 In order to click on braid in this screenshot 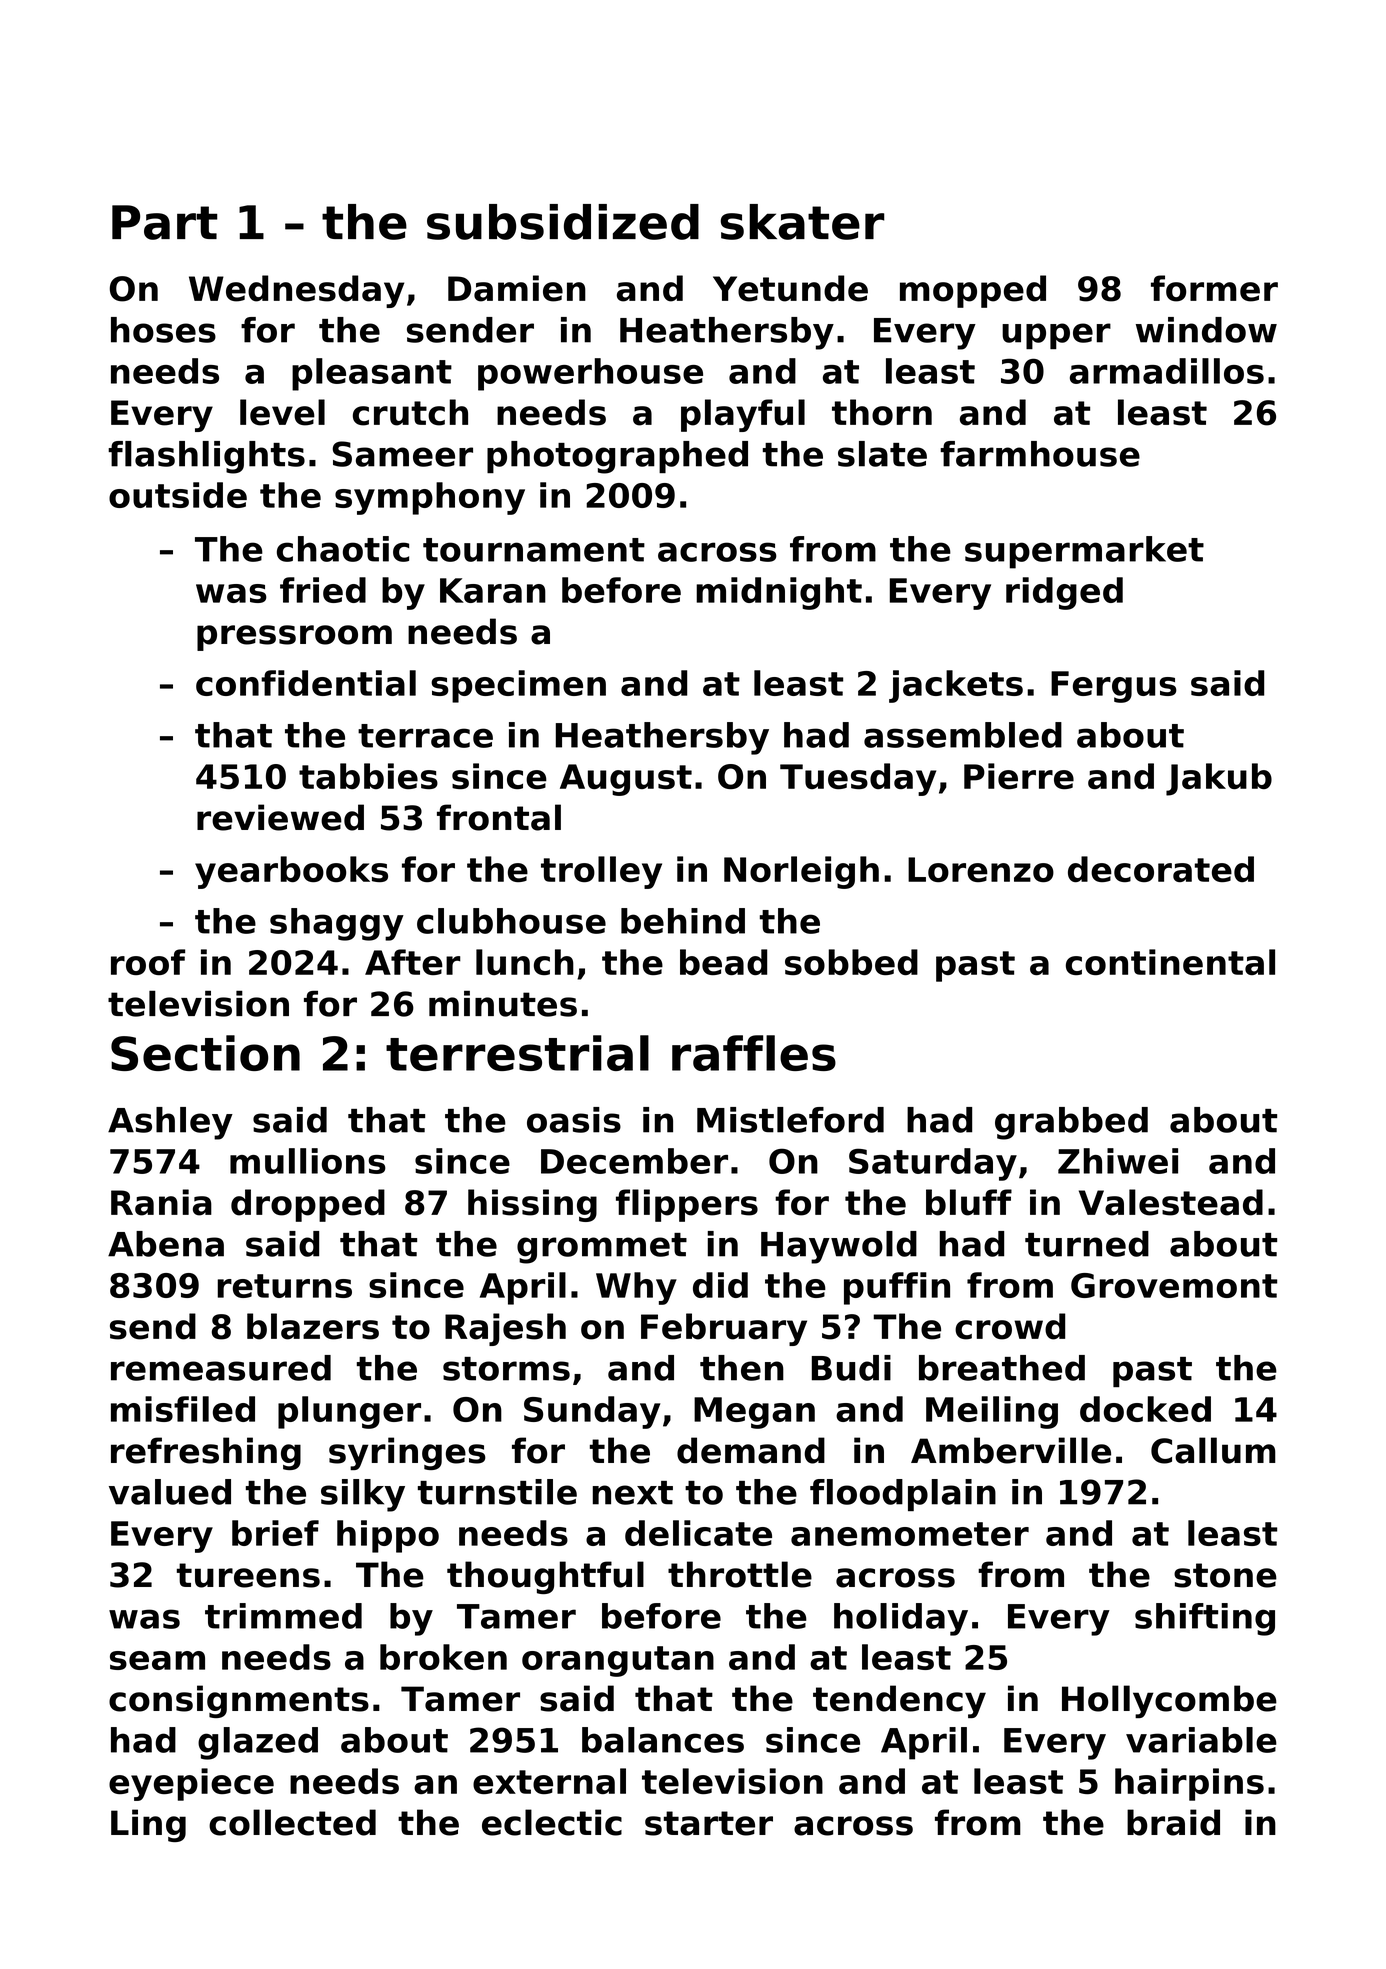, I will do `click(1173, 1822)`.
